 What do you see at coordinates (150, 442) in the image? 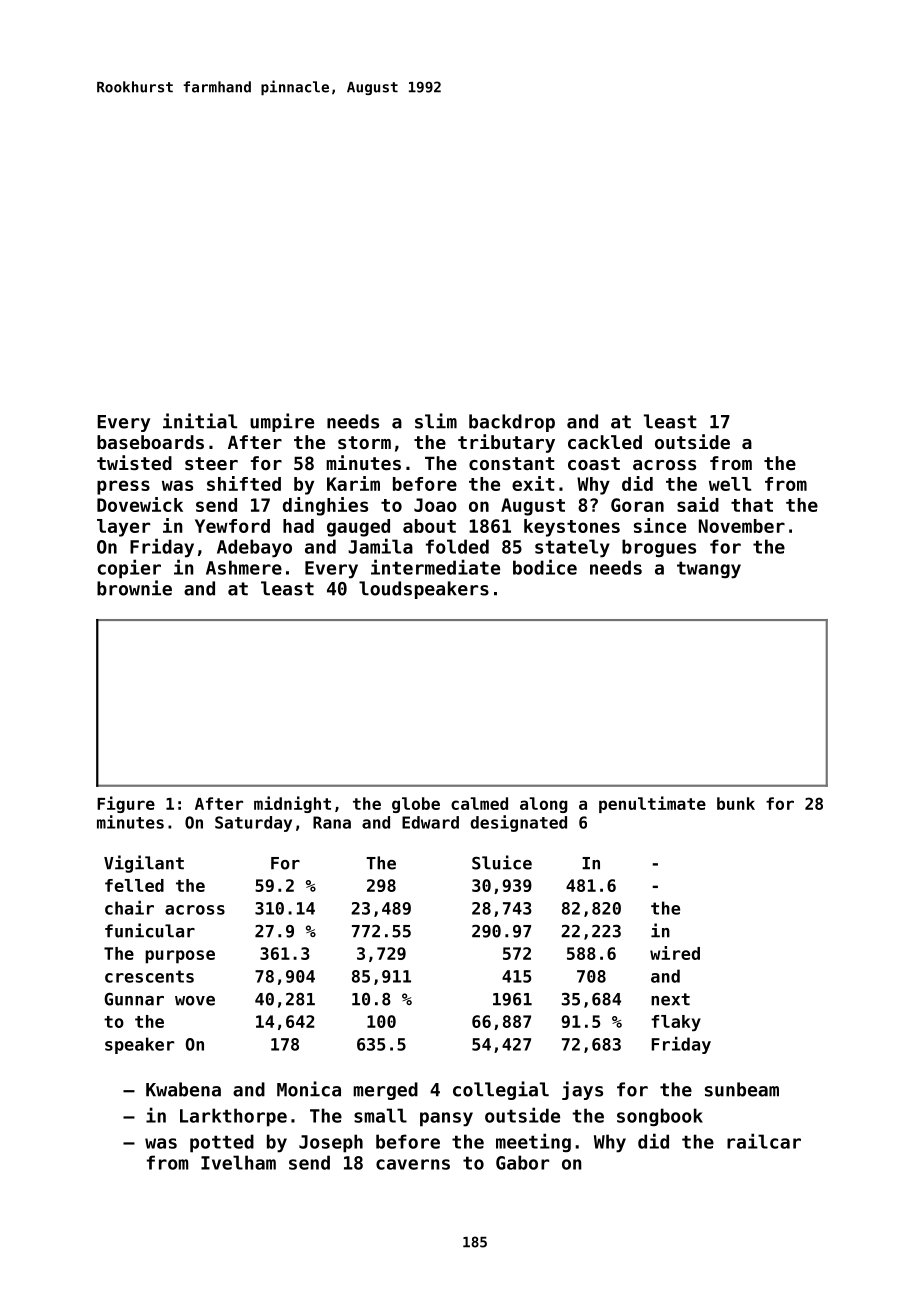
I see `baseboards` at bounding box center [150, 442].
